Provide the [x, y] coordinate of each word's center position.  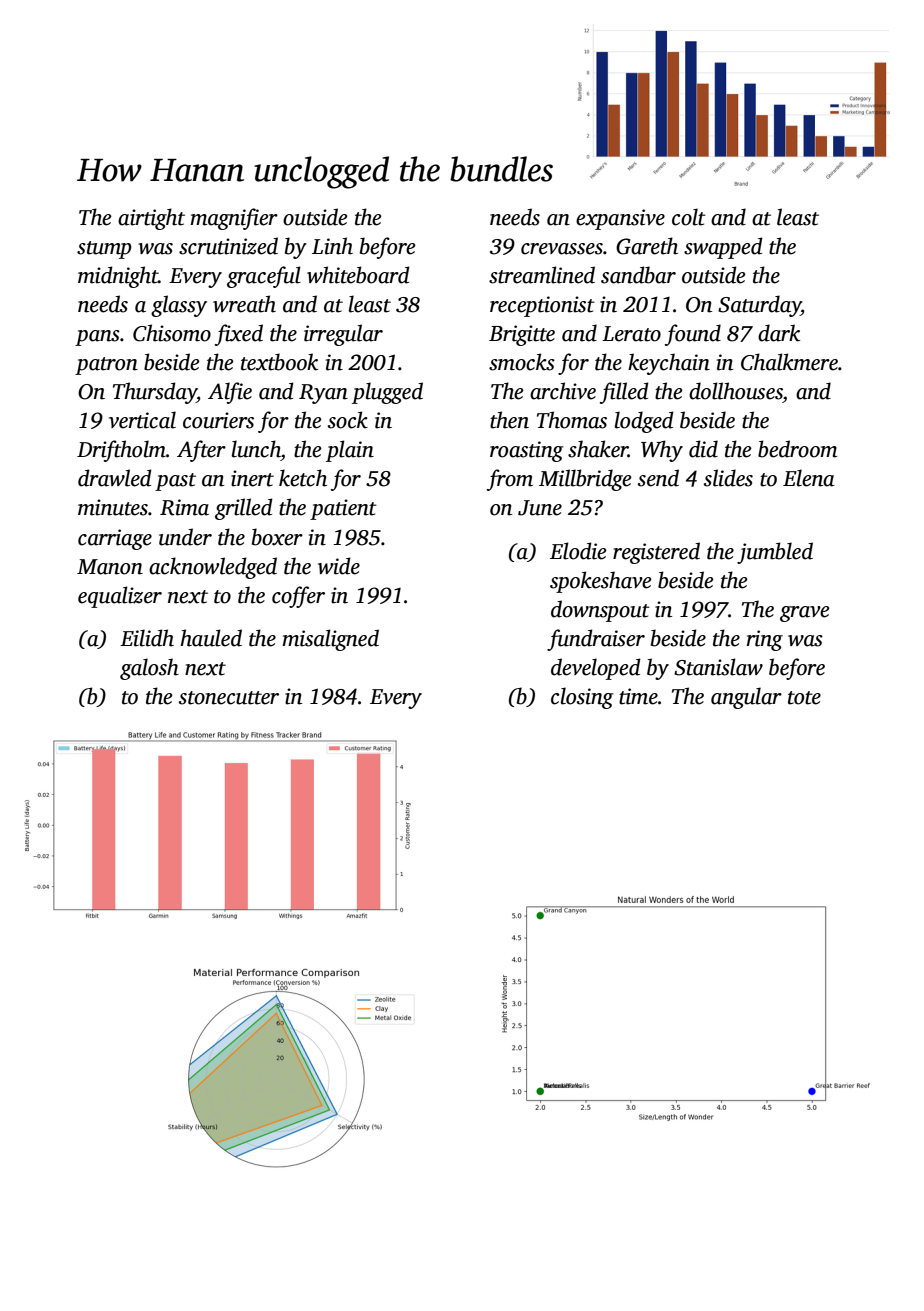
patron [106, 366]
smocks [522, 362]
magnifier [234, 219]
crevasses [562, 249]
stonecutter [229, 698]
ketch [303, 478]
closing [582, 698]
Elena [809, 478]
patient [343, 509]
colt [689, 217]
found [693, 335]
